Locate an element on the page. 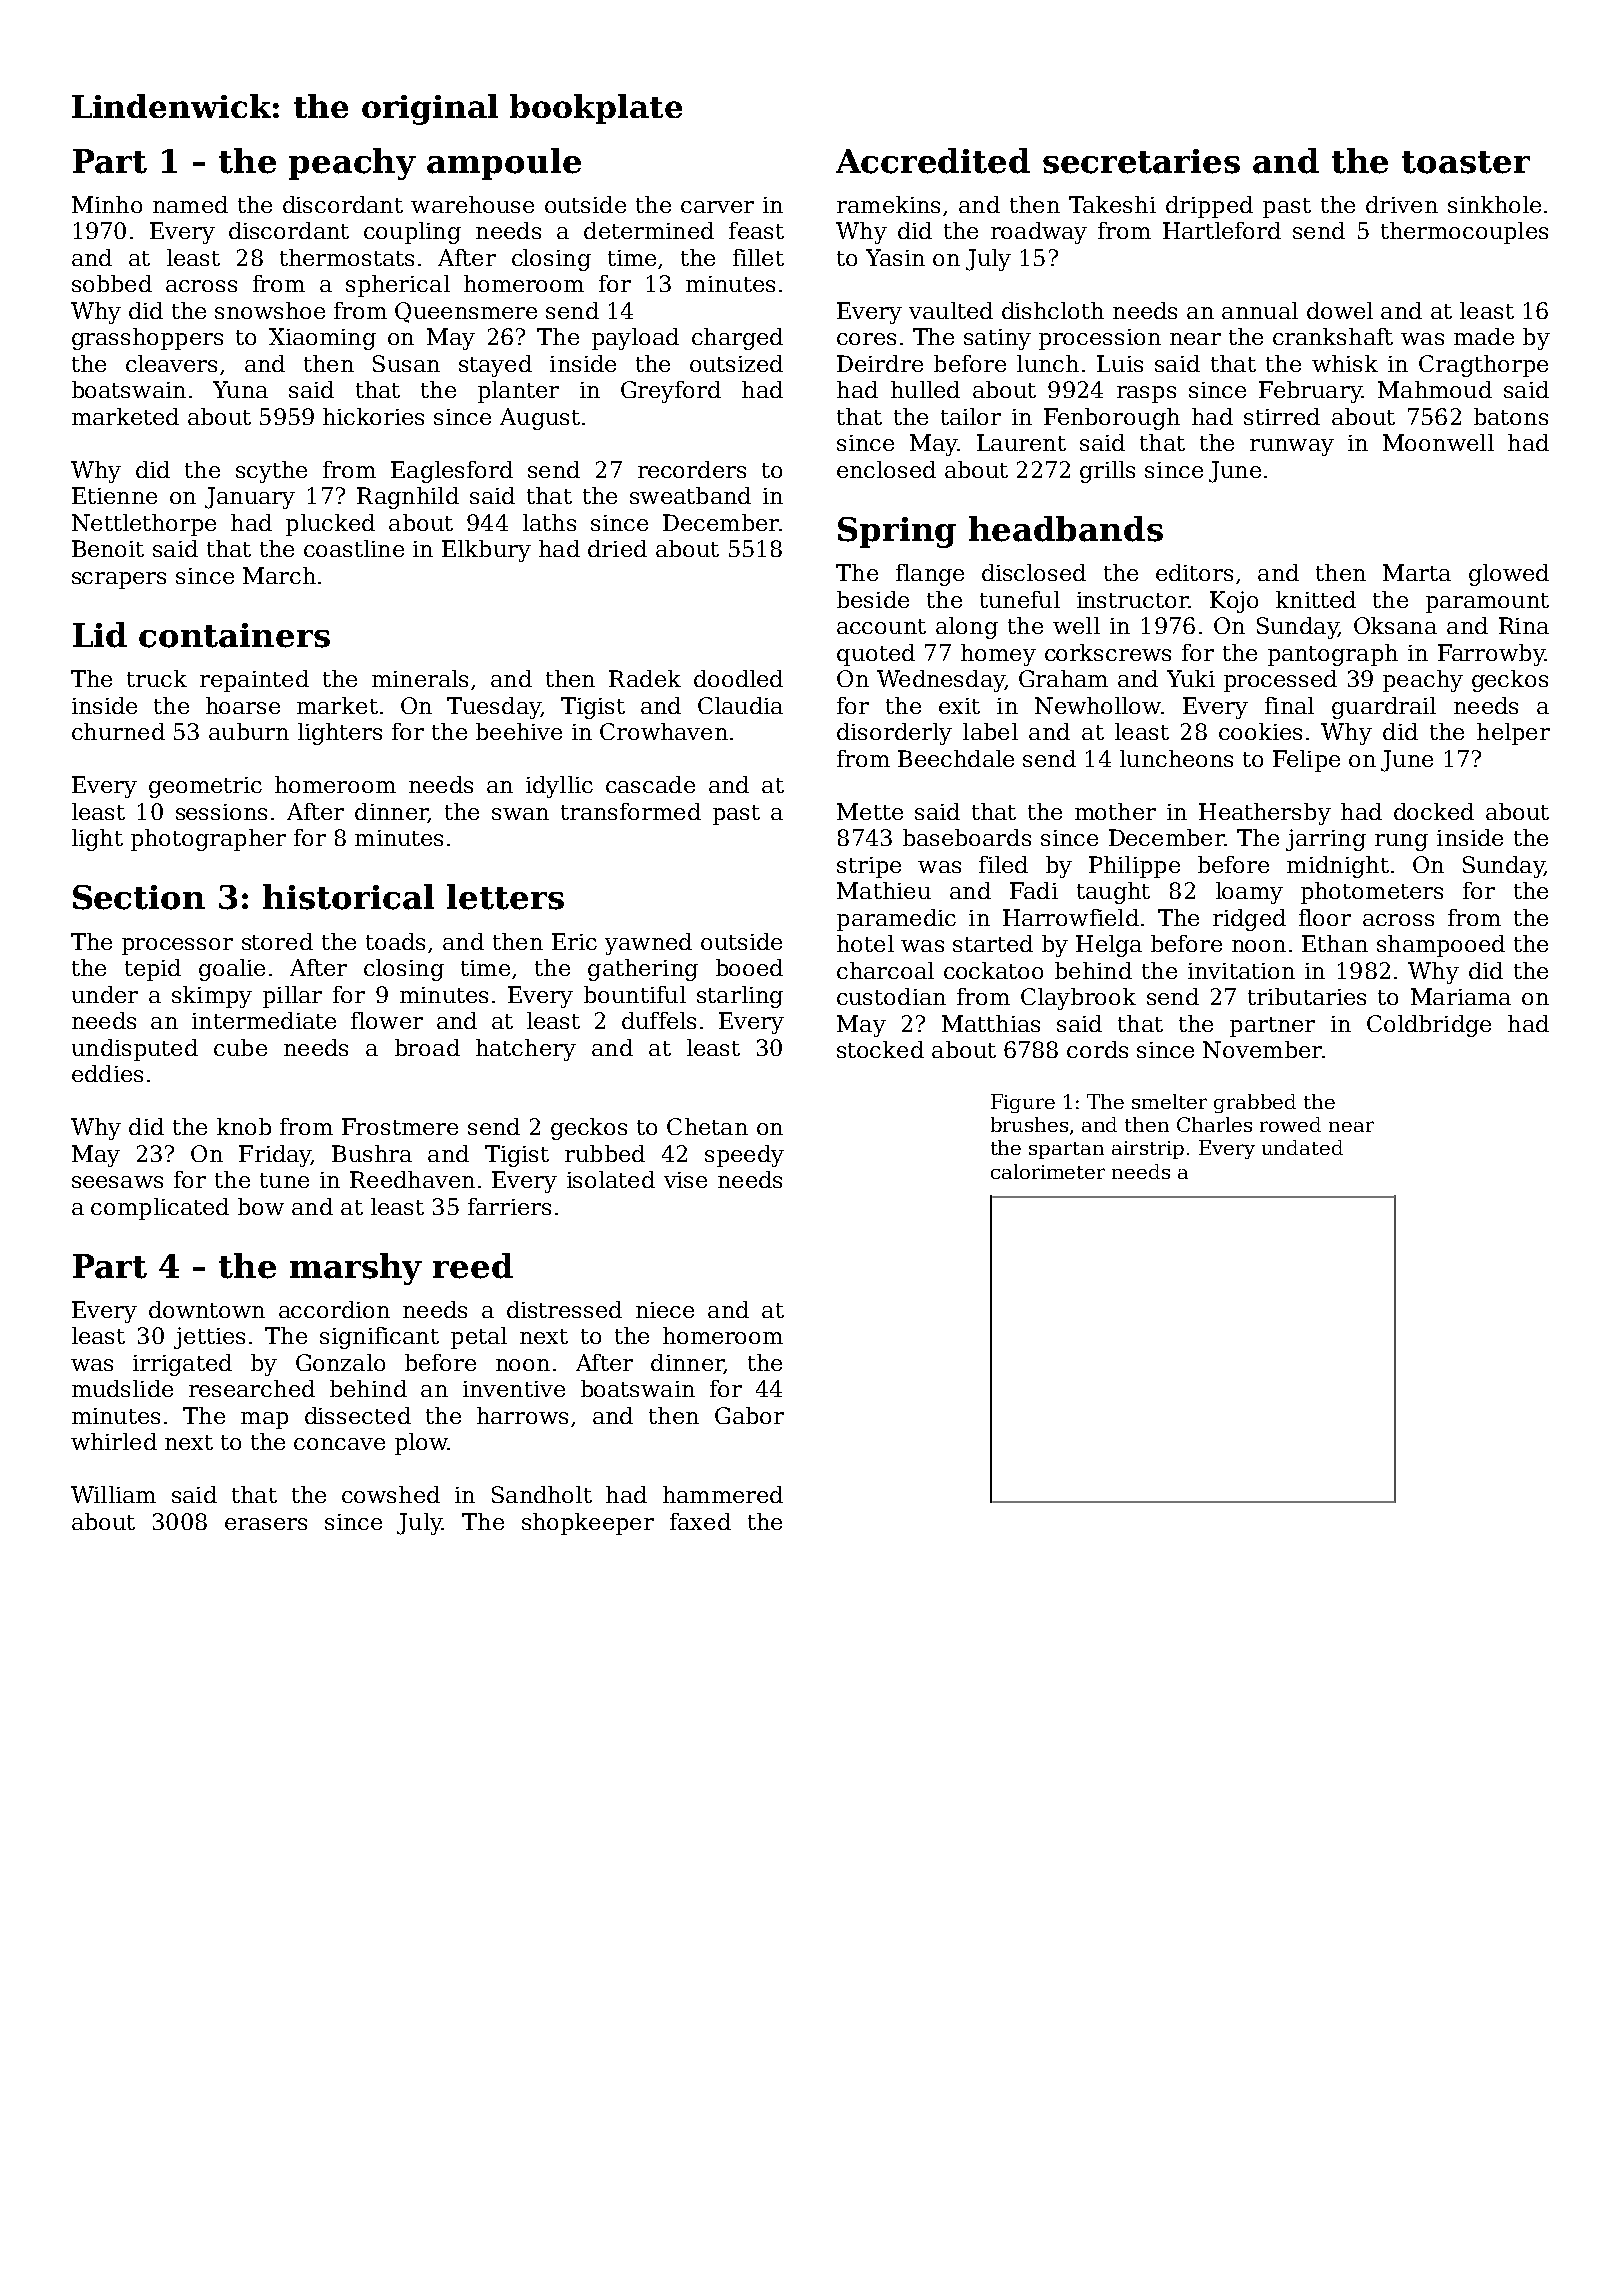 The height and width of the document is (2292, 1620). undated is located at coordinates (1302, 1147).
